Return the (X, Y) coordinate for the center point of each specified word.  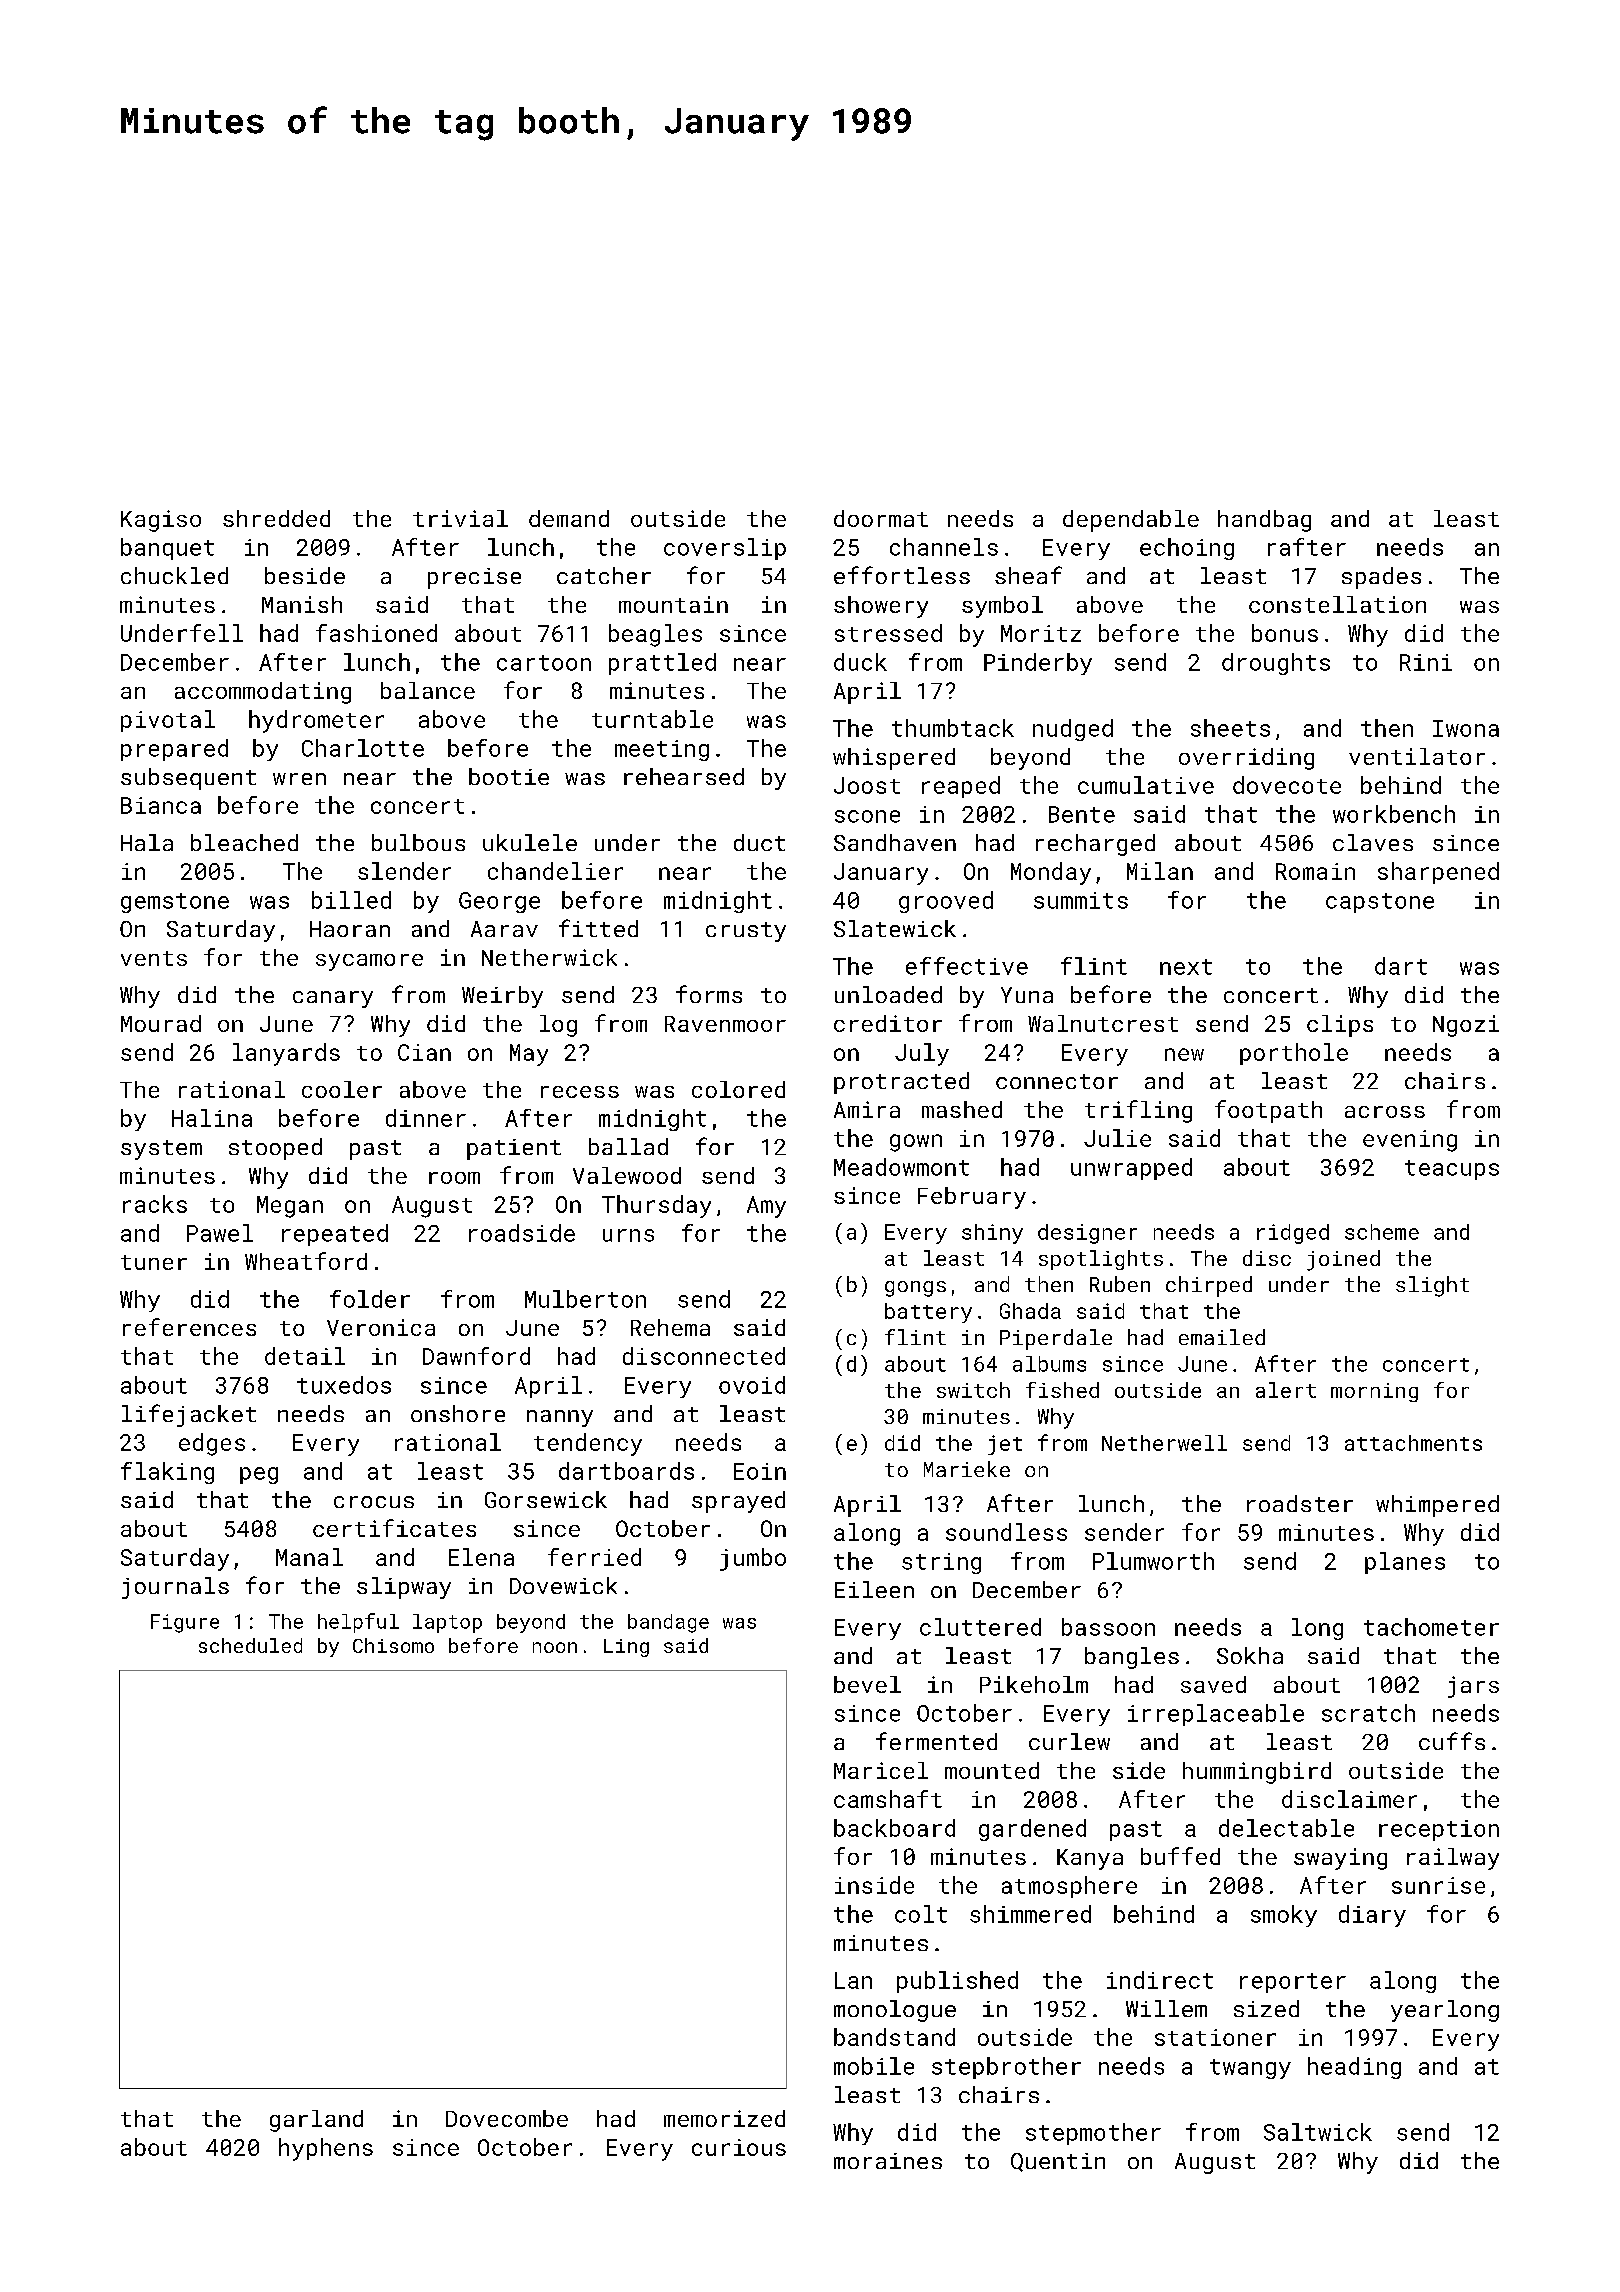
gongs (915, 1289)
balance (428, 690)
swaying (1340, 1859)
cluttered (980, 1627)
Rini (1426, 662)
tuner (154, 1262)
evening (1410, 1141)
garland (316, 2121)
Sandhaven (895, 842)
